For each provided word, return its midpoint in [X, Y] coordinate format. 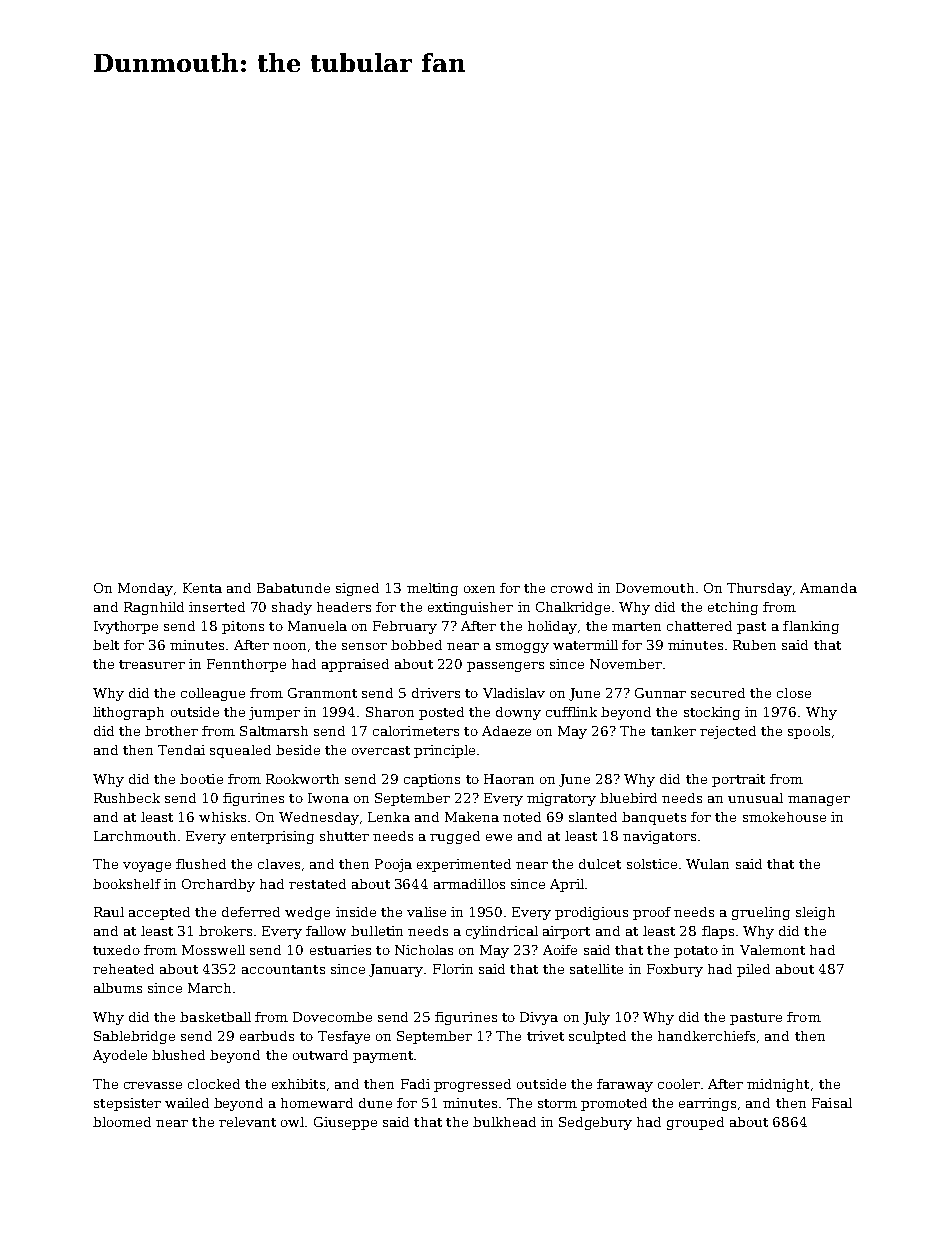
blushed [178, 1055]
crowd [572, 588]
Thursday [759, 589]
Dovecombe [332, 1017]
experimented [464, 865]
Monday [145, 589]
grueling [761, 913]
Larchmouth [135, 836]
